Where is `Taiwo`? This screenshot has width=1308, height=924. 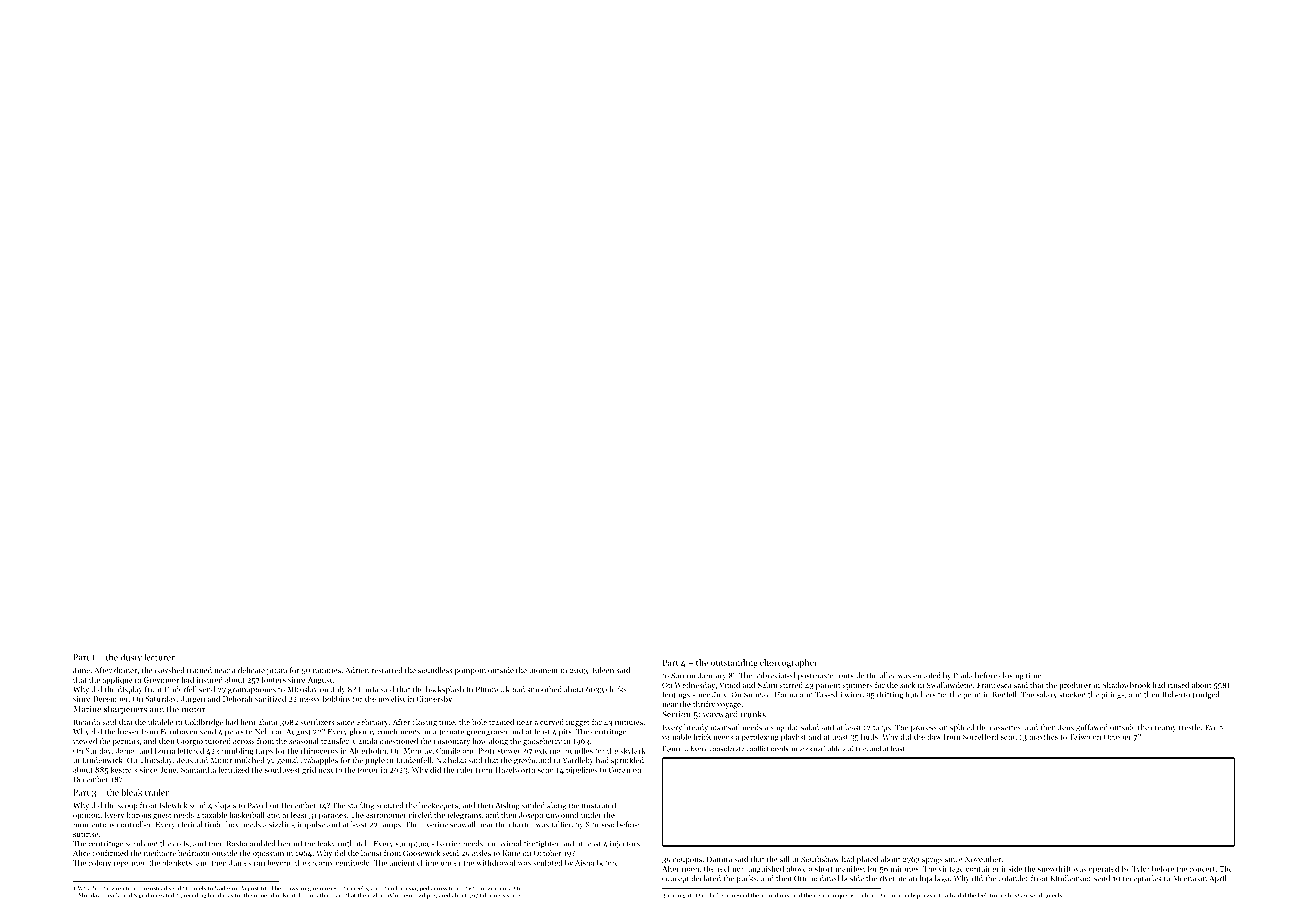
Taiwo is located at coordinates (1079, 737).
